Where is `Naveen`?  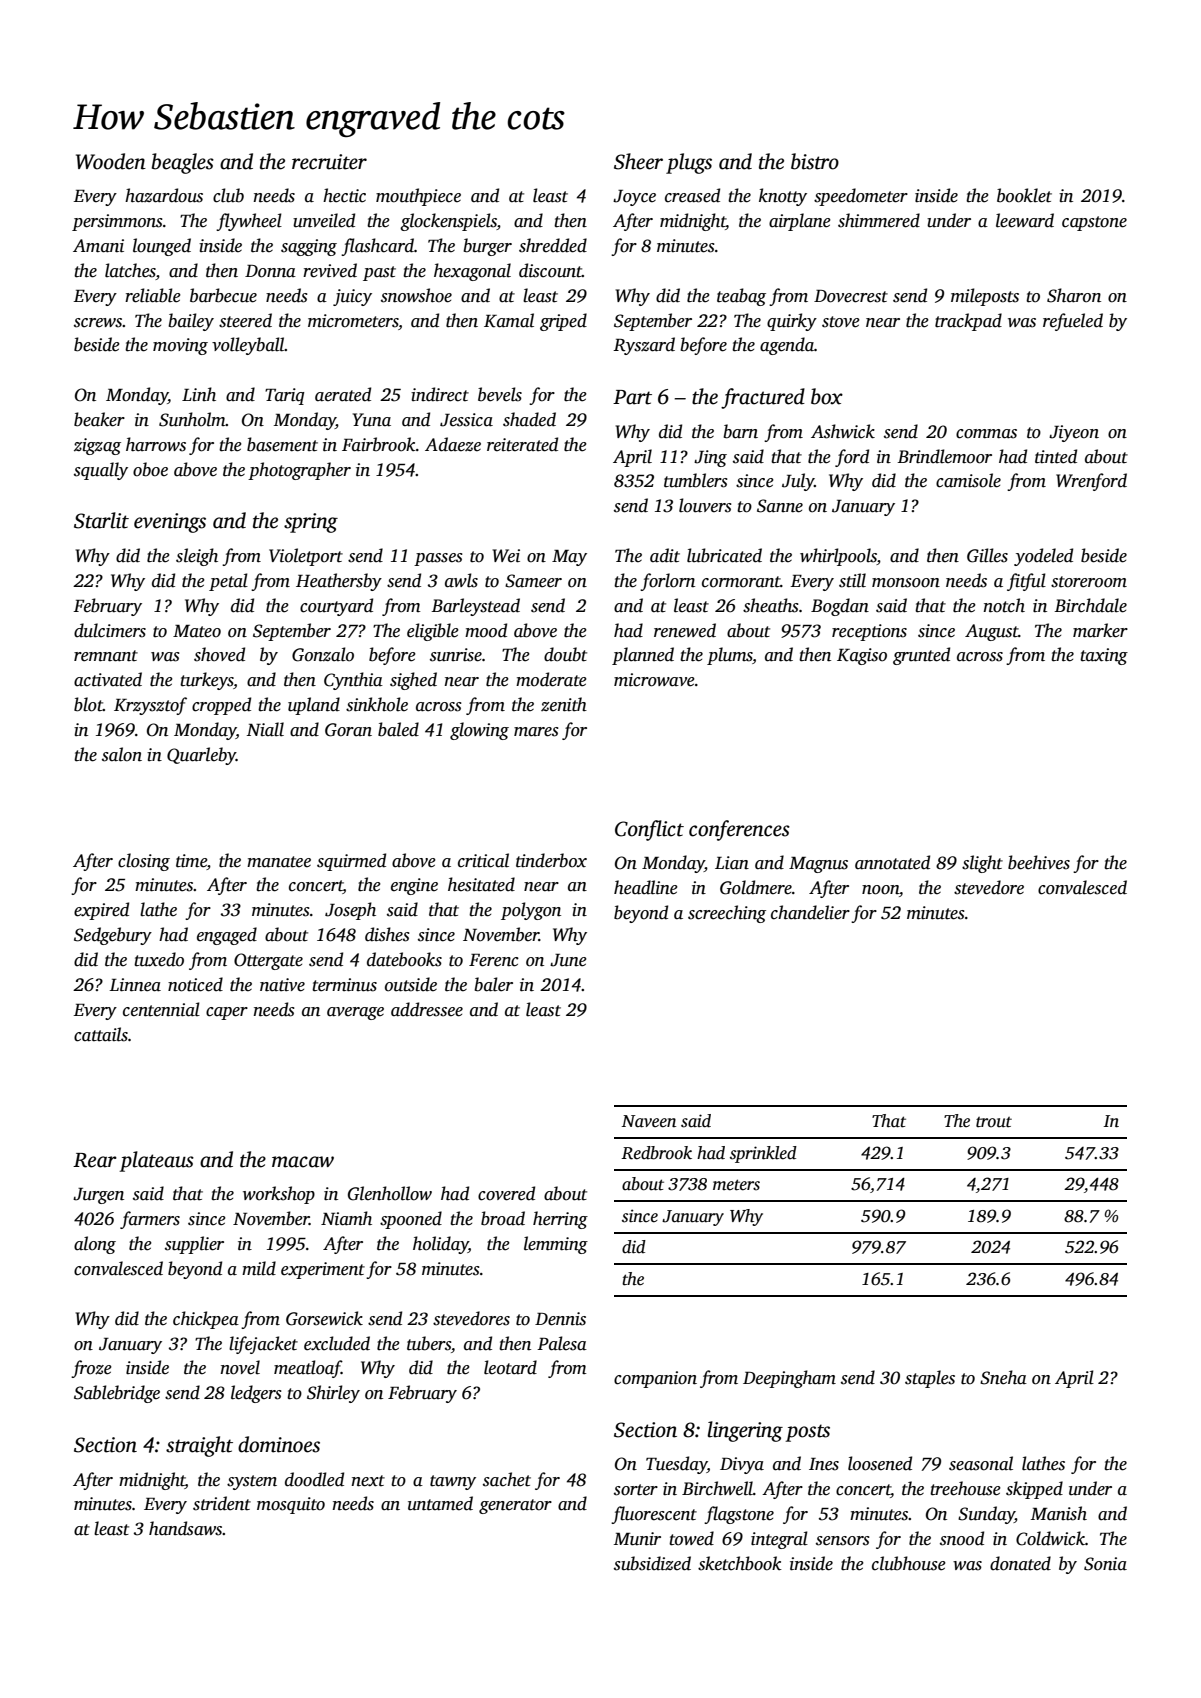 Naveen is located at coordinates (649, 1121).
